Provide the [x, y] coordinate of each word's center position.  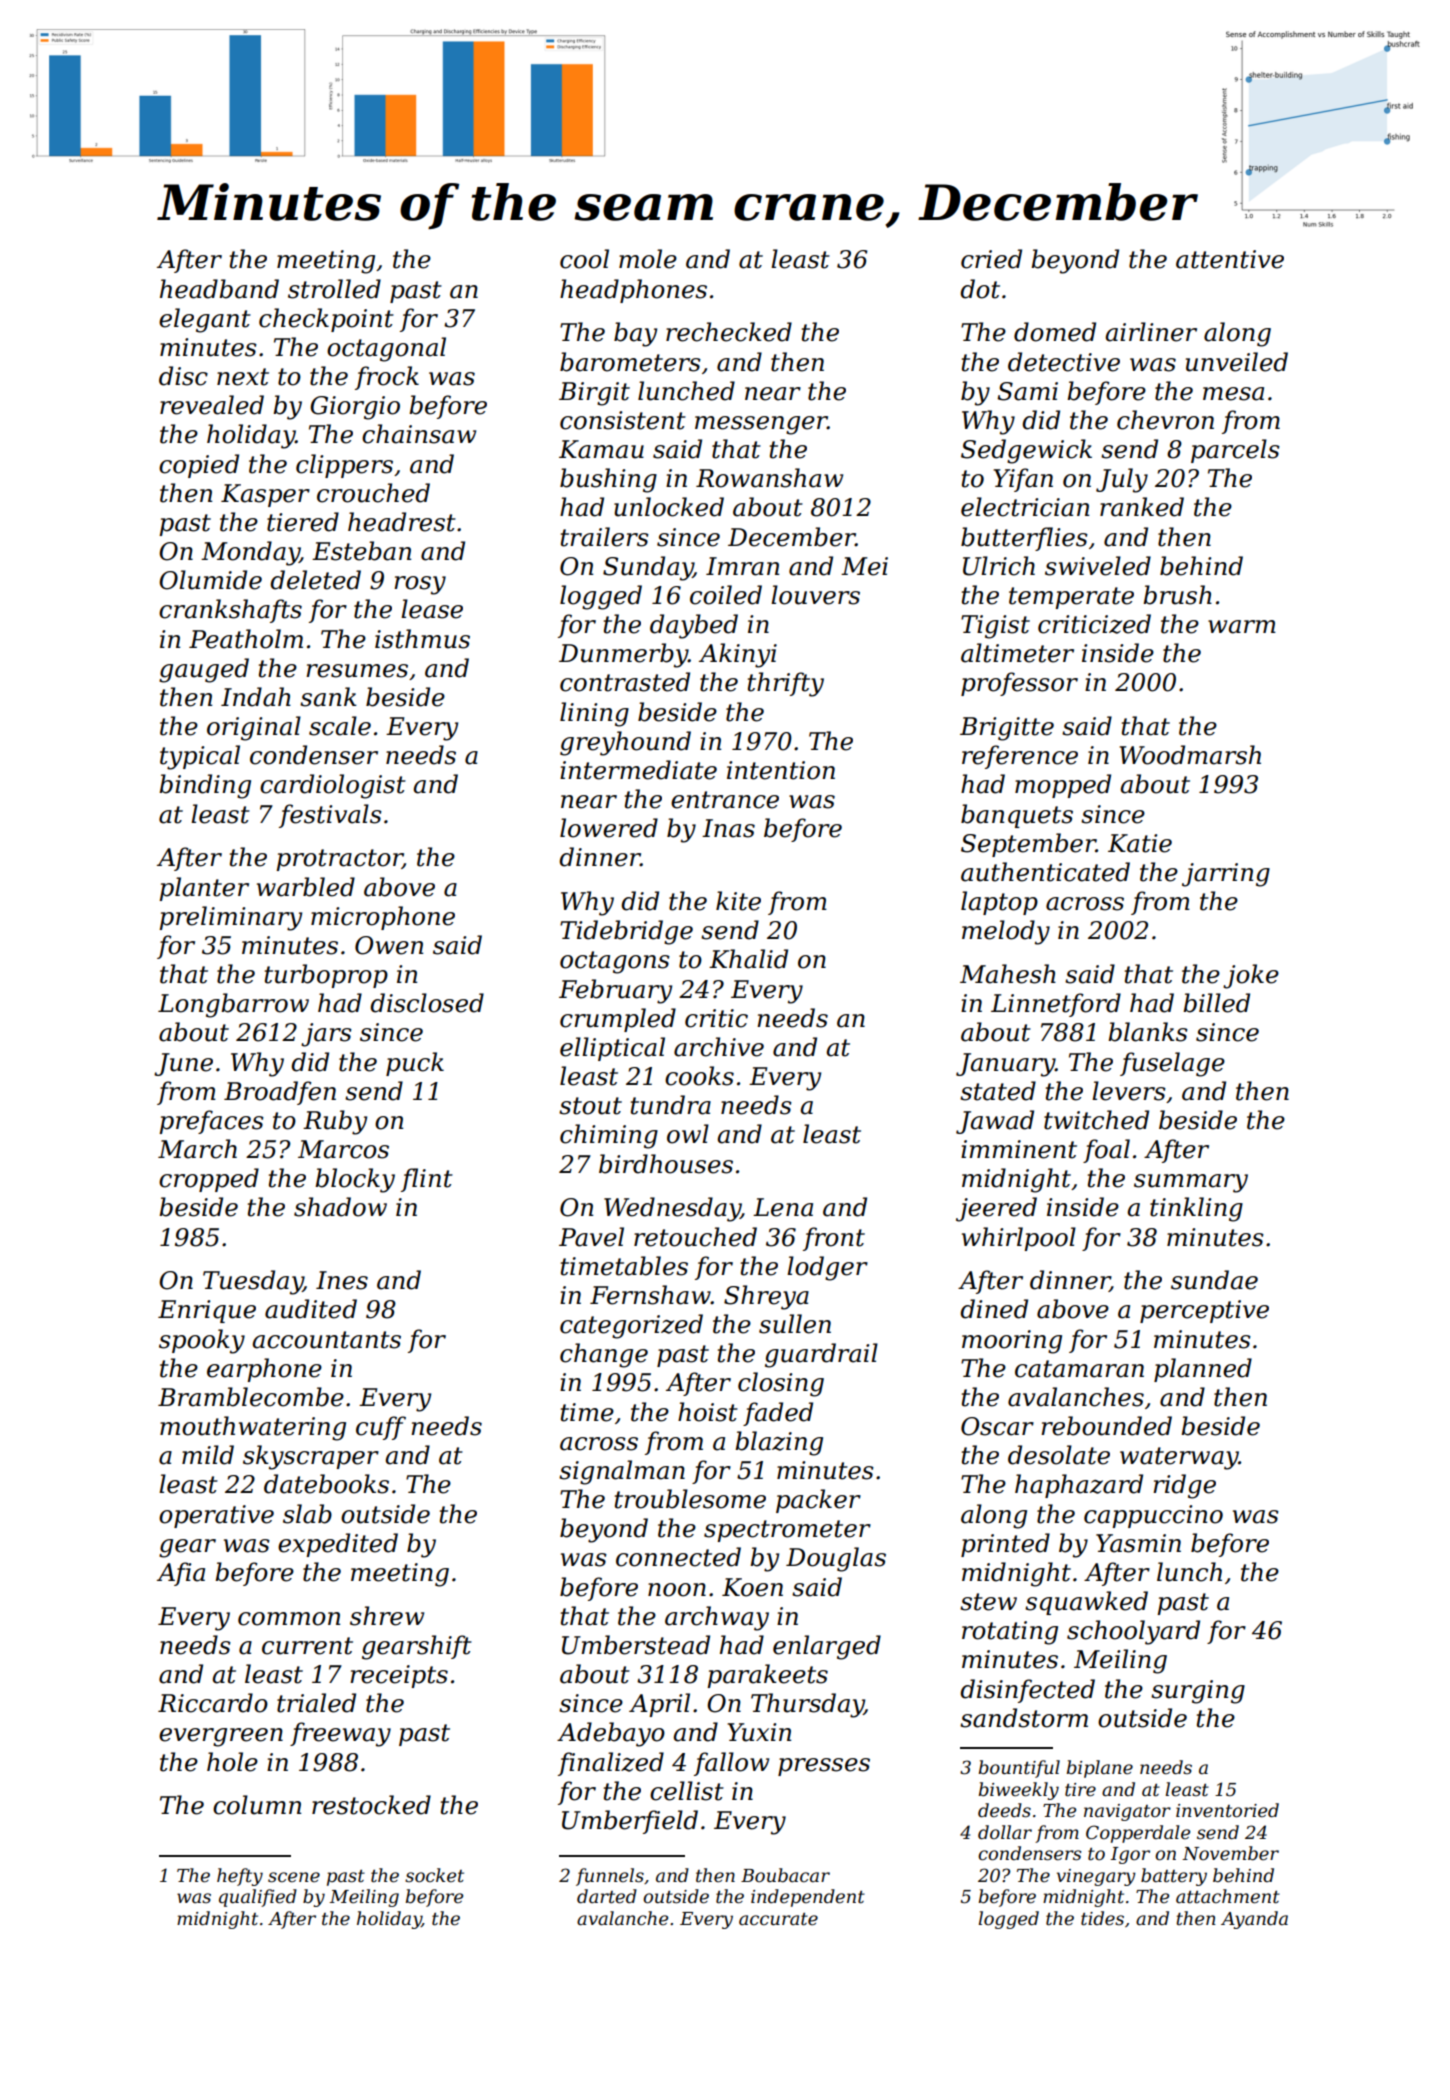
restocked [371, 1805]
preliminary [230, 918]
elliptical [612, 1049]
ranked [1142, 507]
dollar [1005, 1832]
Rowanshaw [769, 478]
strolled [334, 289]
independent [808, 1898]
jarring [1226, 875]
